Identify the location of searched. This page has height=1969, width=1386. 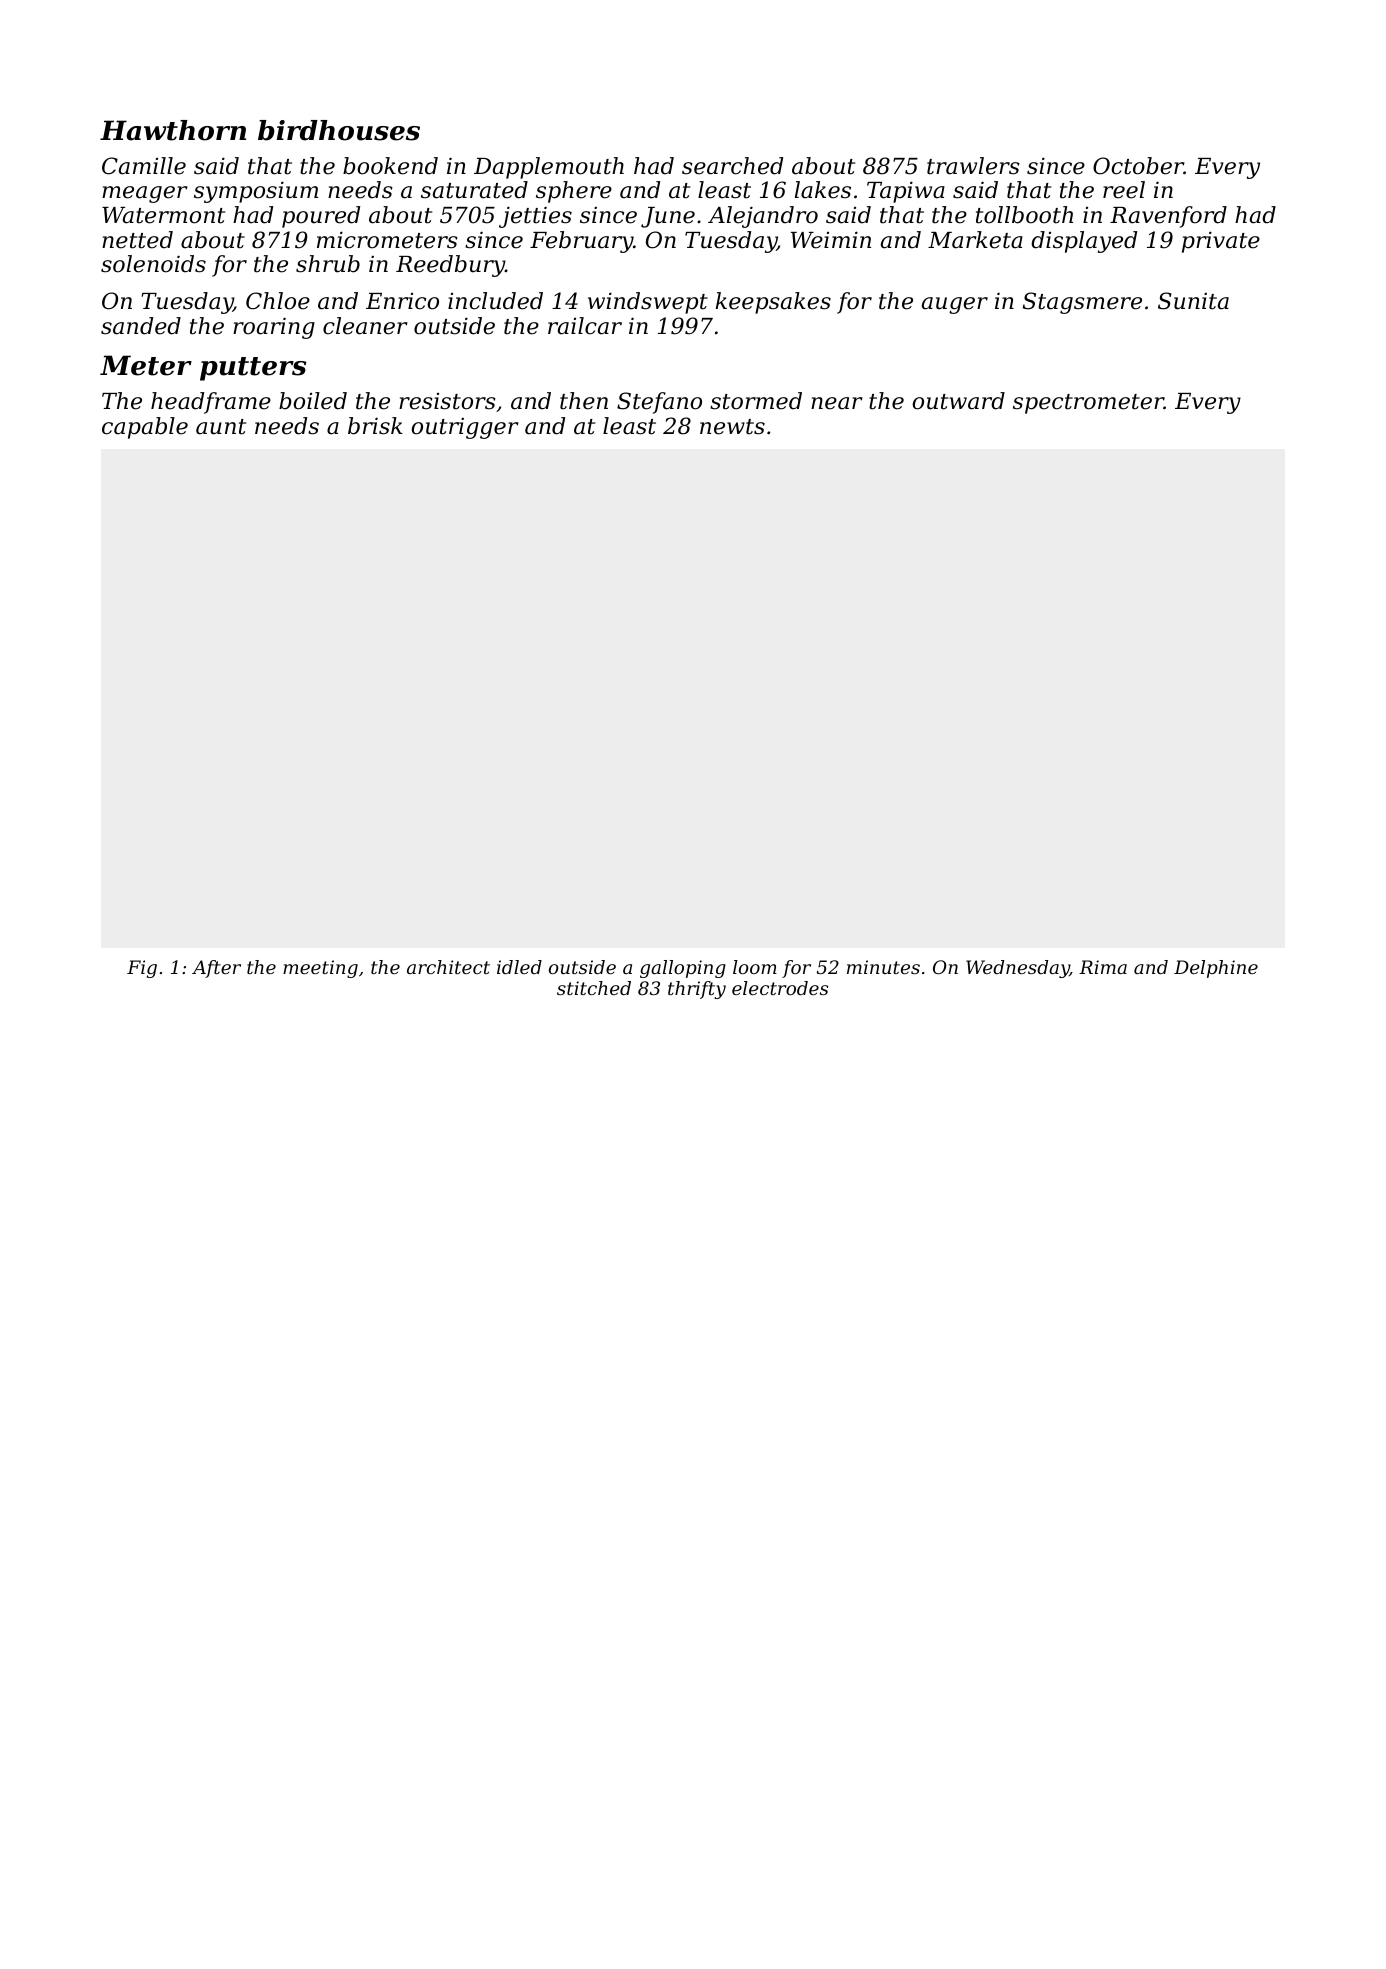
(732, 166).
